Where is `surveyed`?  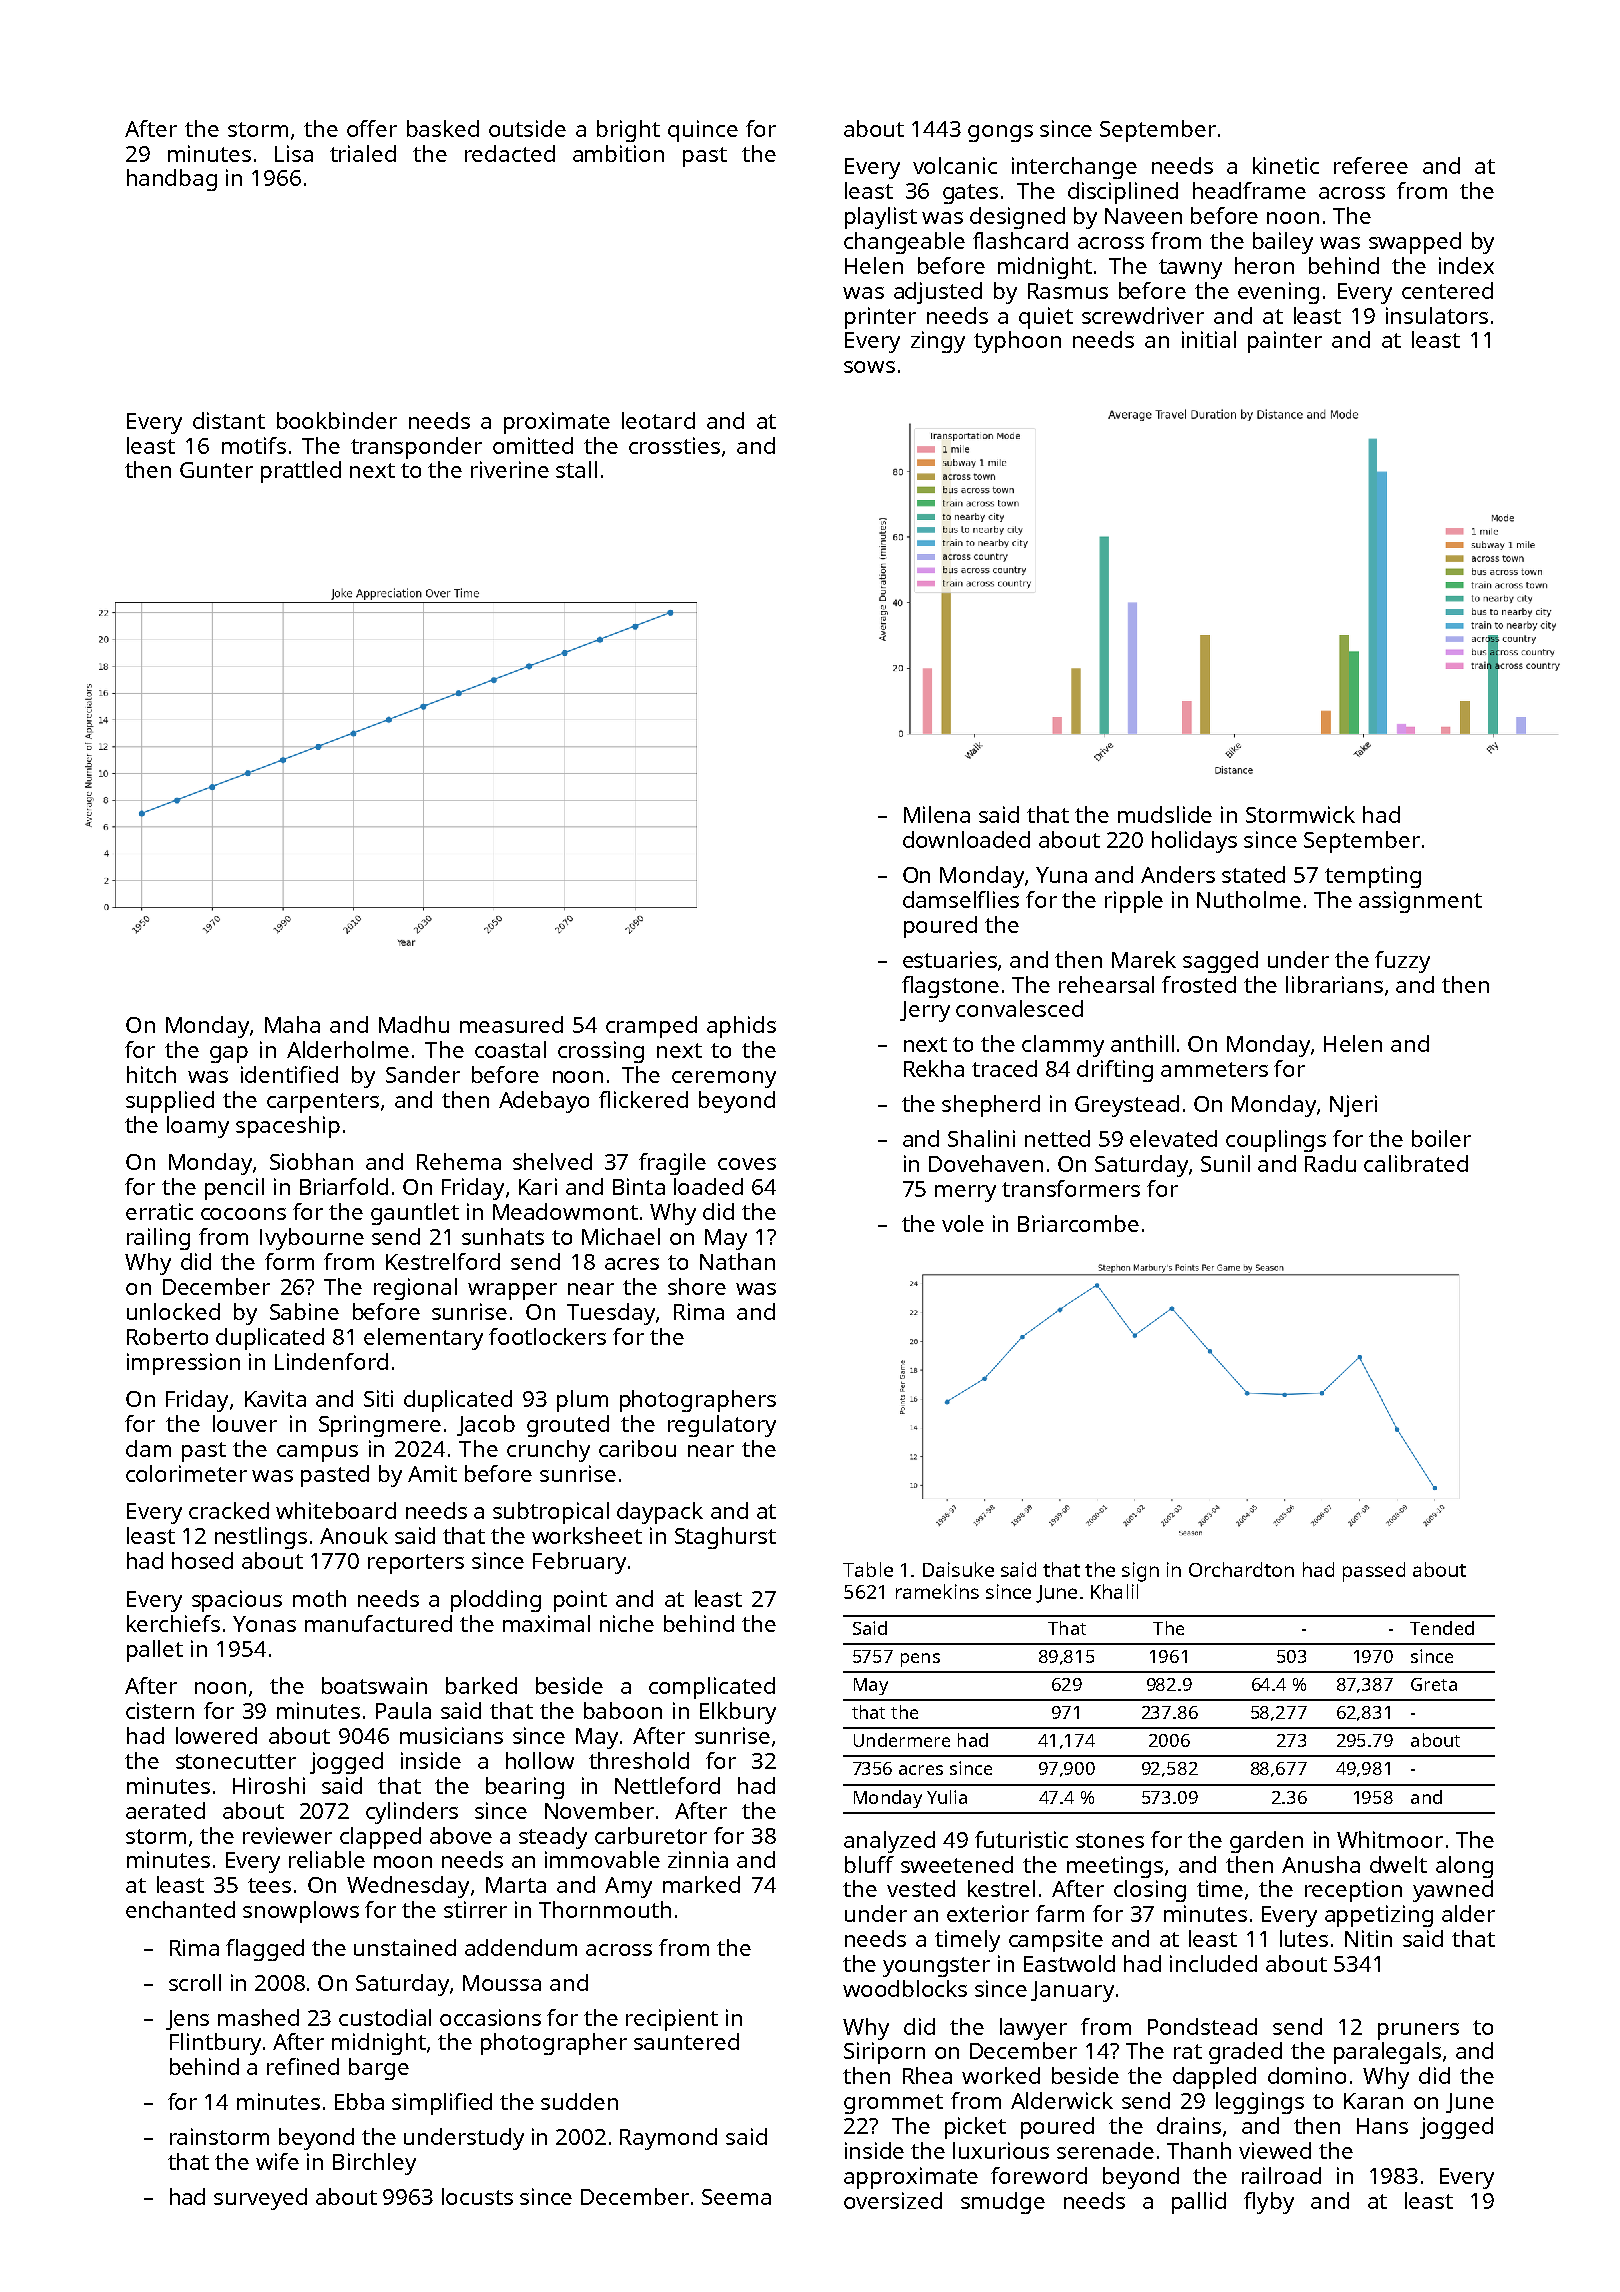
surveyed is located at coordinates (260, 2199).
